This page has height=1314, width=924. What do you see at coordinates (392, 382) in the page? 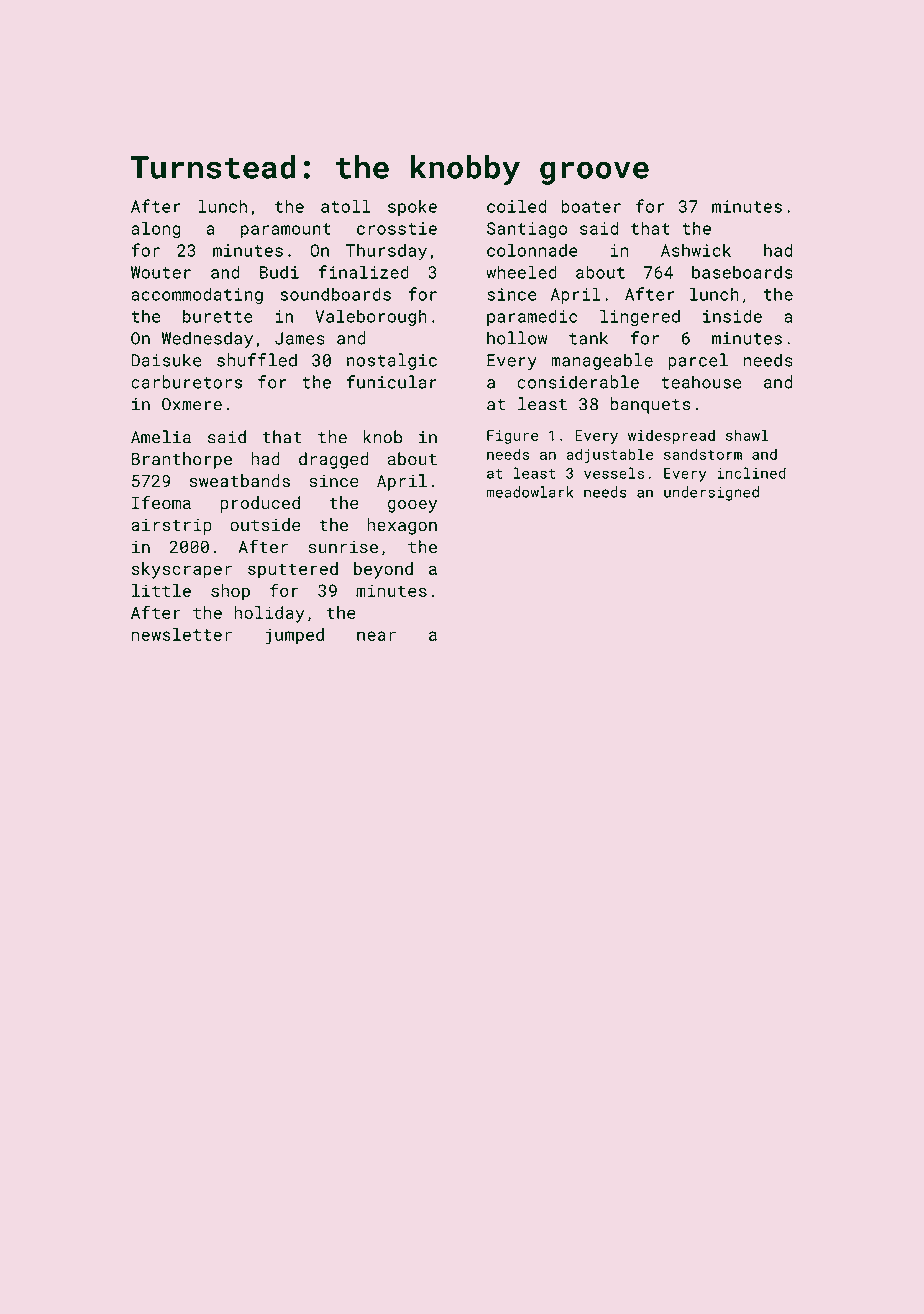
I see `funicular` at bounding box center [392, 382].
